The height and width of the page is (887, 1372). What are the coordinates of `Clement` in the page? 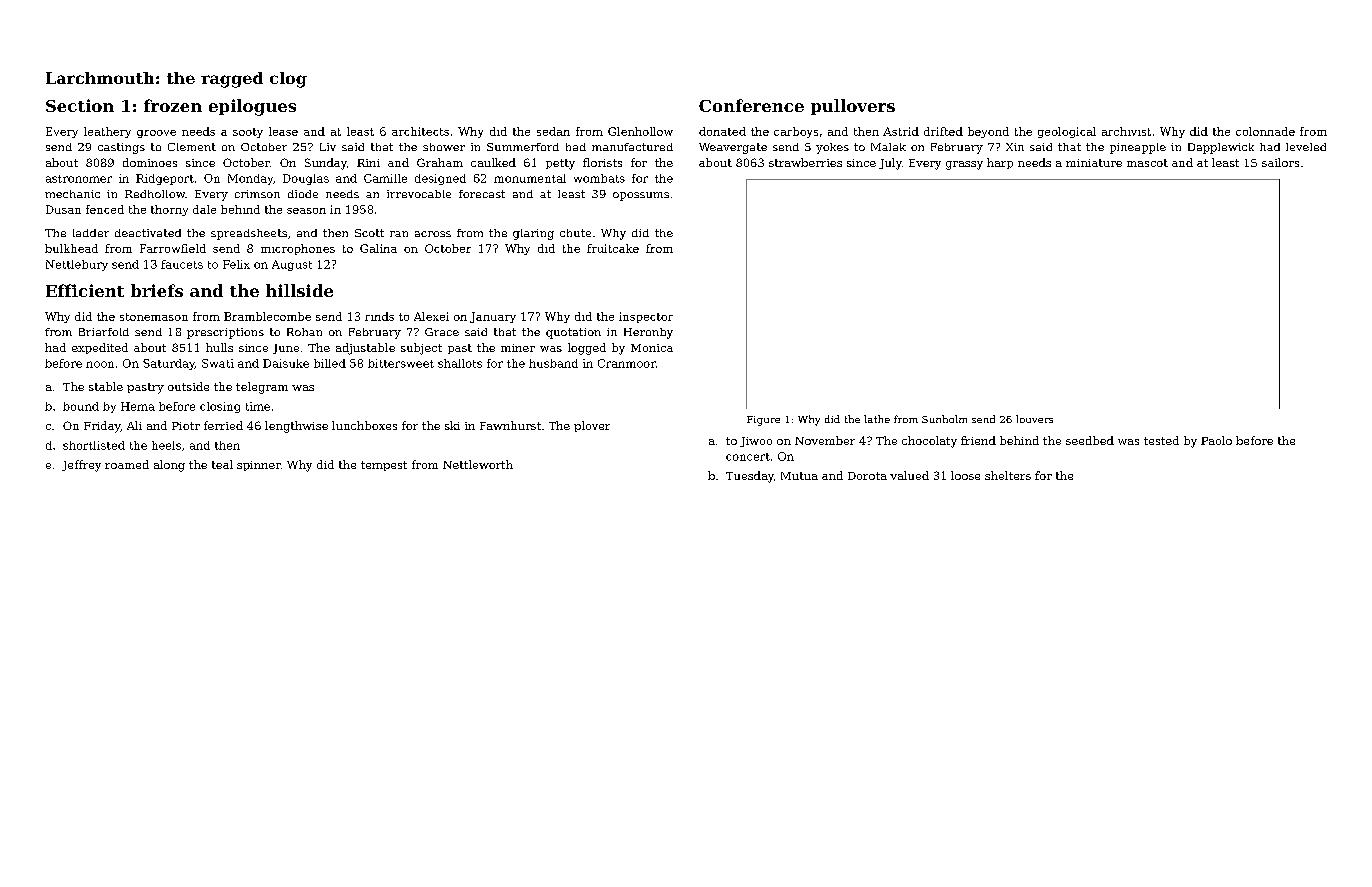 It's located at (192, 147).
